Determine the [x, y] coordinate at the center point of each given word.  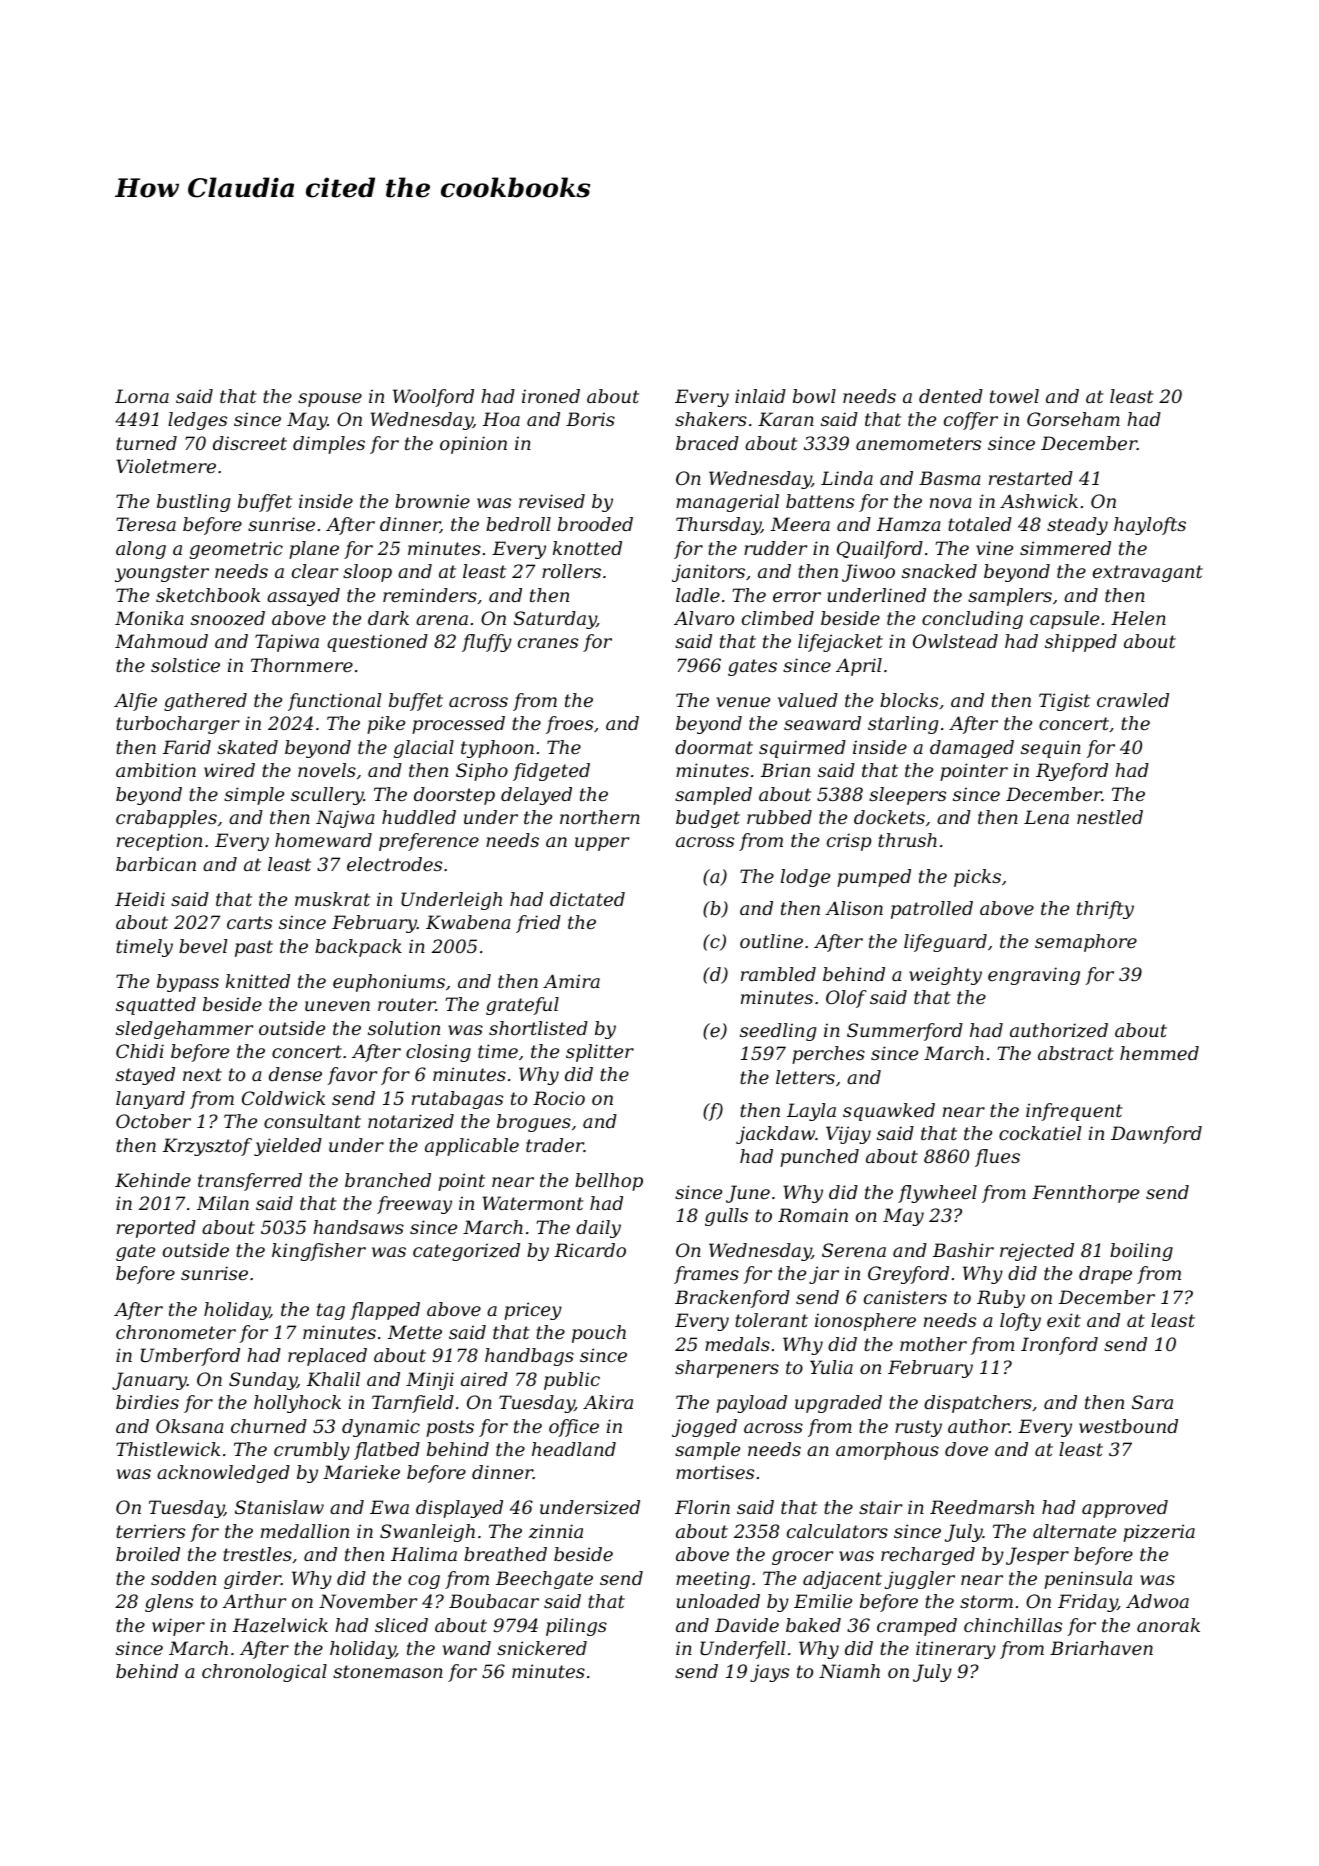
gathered [205, 702]
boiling [1141, 1252]
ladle [698, 595]
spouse [330, 400]
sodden [183, 1578]
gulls [726, 1217]
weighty [945, 976]
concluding [972, 620]
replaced [327, 1357]
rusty [918, 1428]
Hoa [501, 419]
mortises [715, 1472]
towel [1014, 396]
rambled [778, 974]
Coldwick [283, 1098]
